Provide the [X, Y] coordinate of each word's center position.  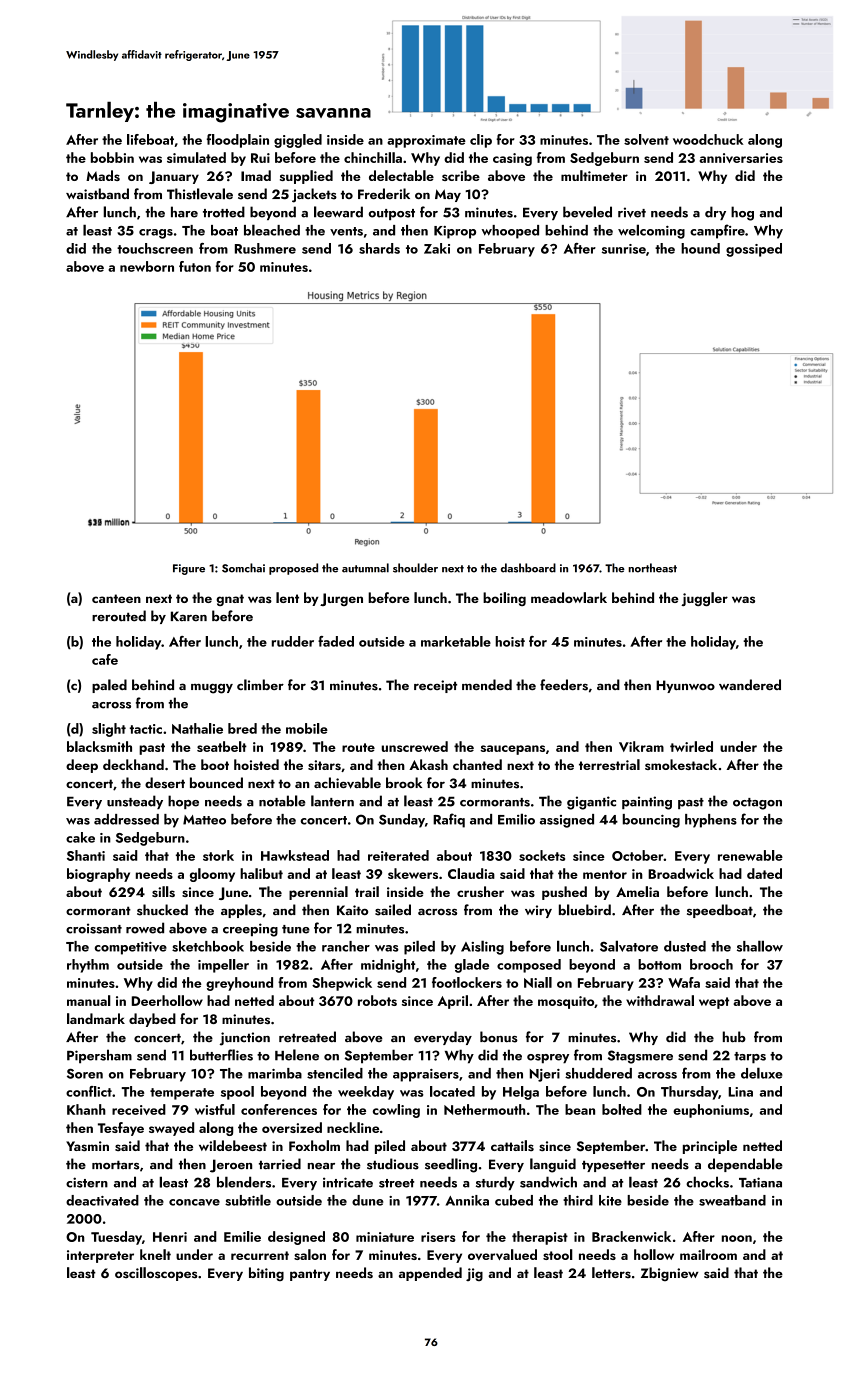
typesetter [613, 1166]
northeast [652, 568]
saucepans [512, 750]
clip [481, 141]
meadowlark [569, 597]
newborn [147, 266]
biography [98, 875]
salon [310, 1254]
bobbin [112, 157]
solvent [646, 139]
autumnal [365, 568]
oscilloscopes [156, 1274]
